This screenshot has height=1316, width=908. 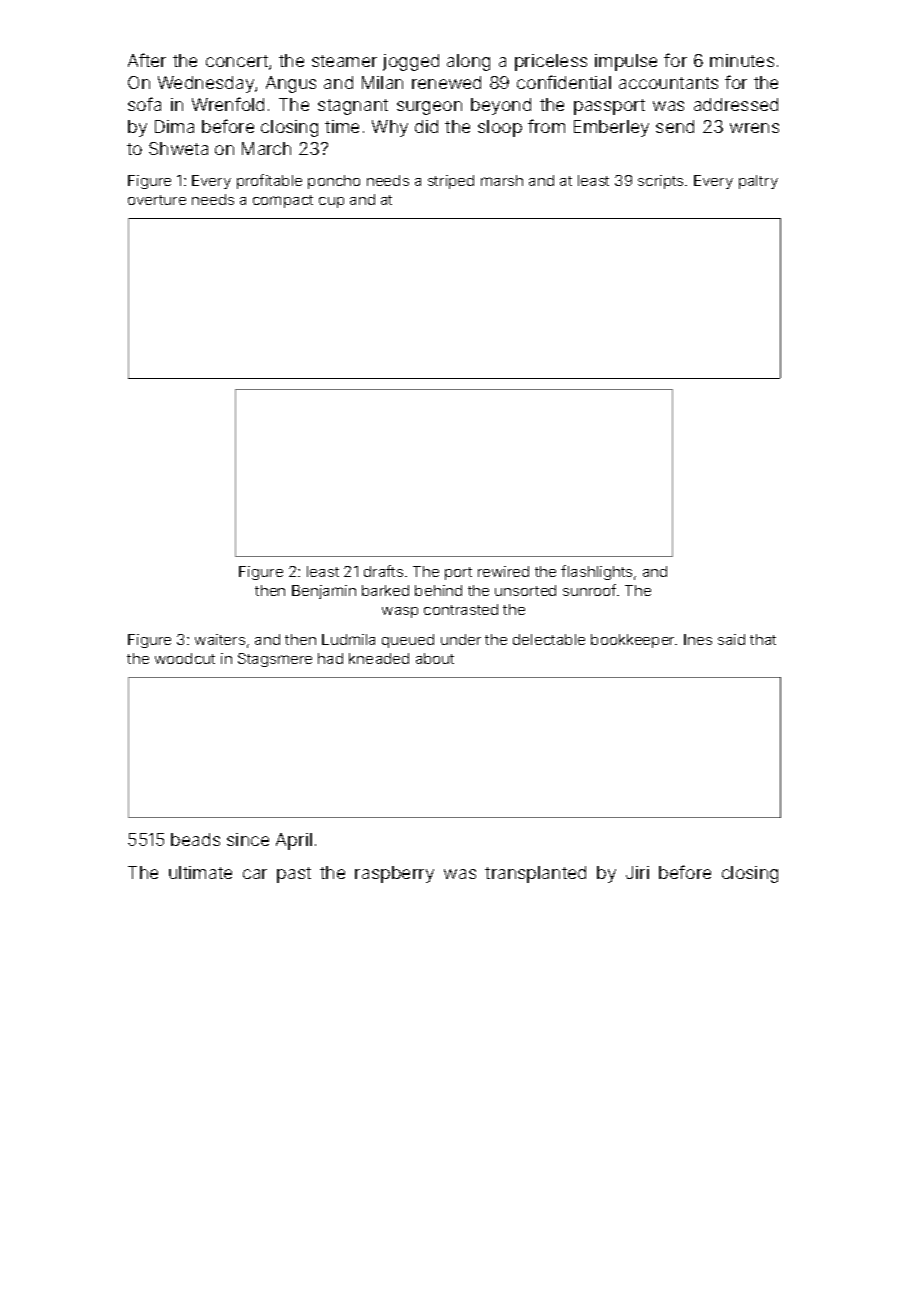 I want to click on waiters, so click(x=220, y=639).
